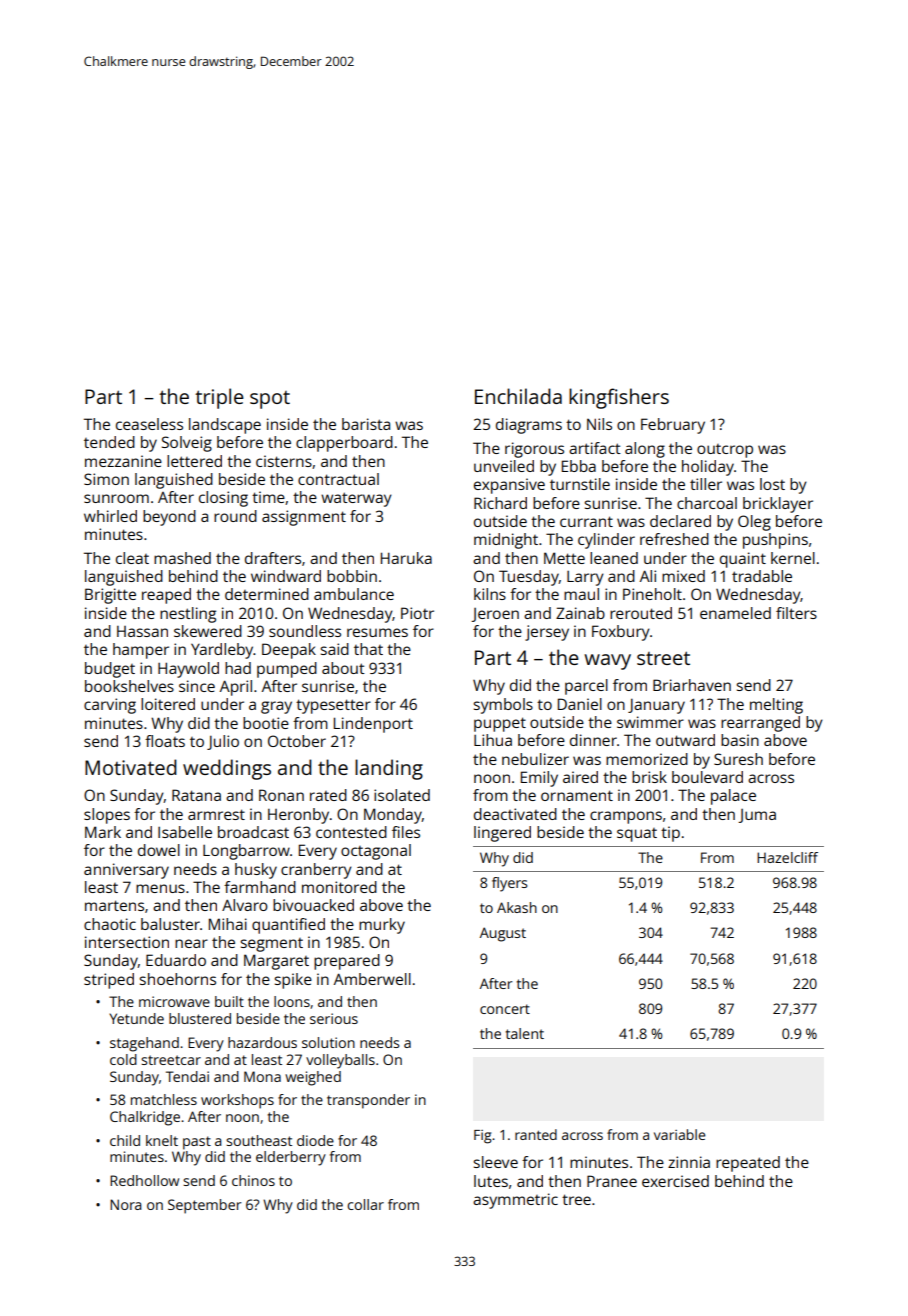 The width and height of the image is (908, 1316). Describe the element at coordinates (126, 1204) in the image. I see `Nora` at that location.
